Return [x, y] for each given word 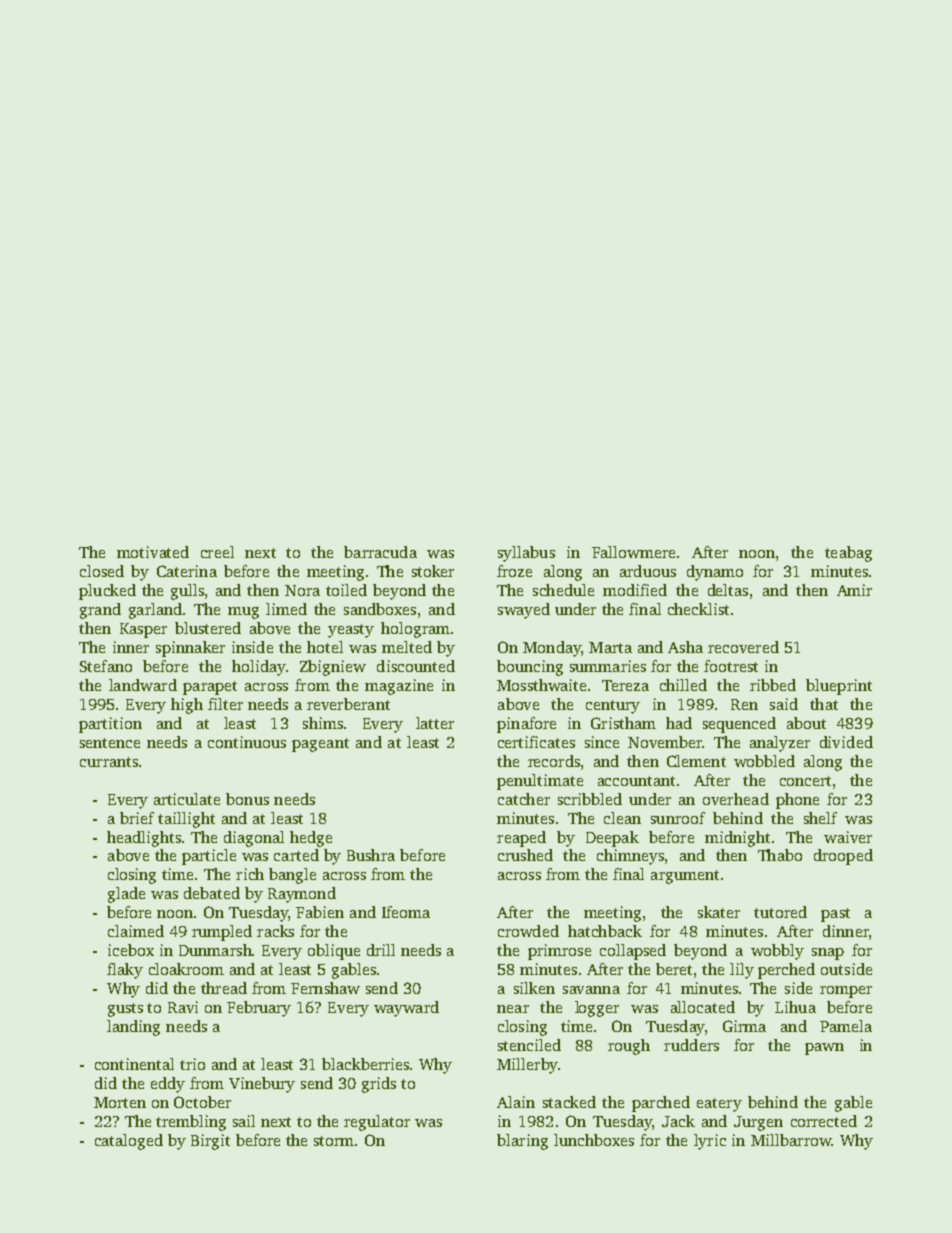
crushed [525, 855]
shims [323, 723]
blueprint [839, 687]
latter [435, 723]
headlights [144, 839]
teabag [848, 554]
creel [217, 552]
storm [334, 1141]
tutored [780, 912]
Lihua [795, 1007]
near [513, 1009]
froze [514, 571]
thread [224, 988]
